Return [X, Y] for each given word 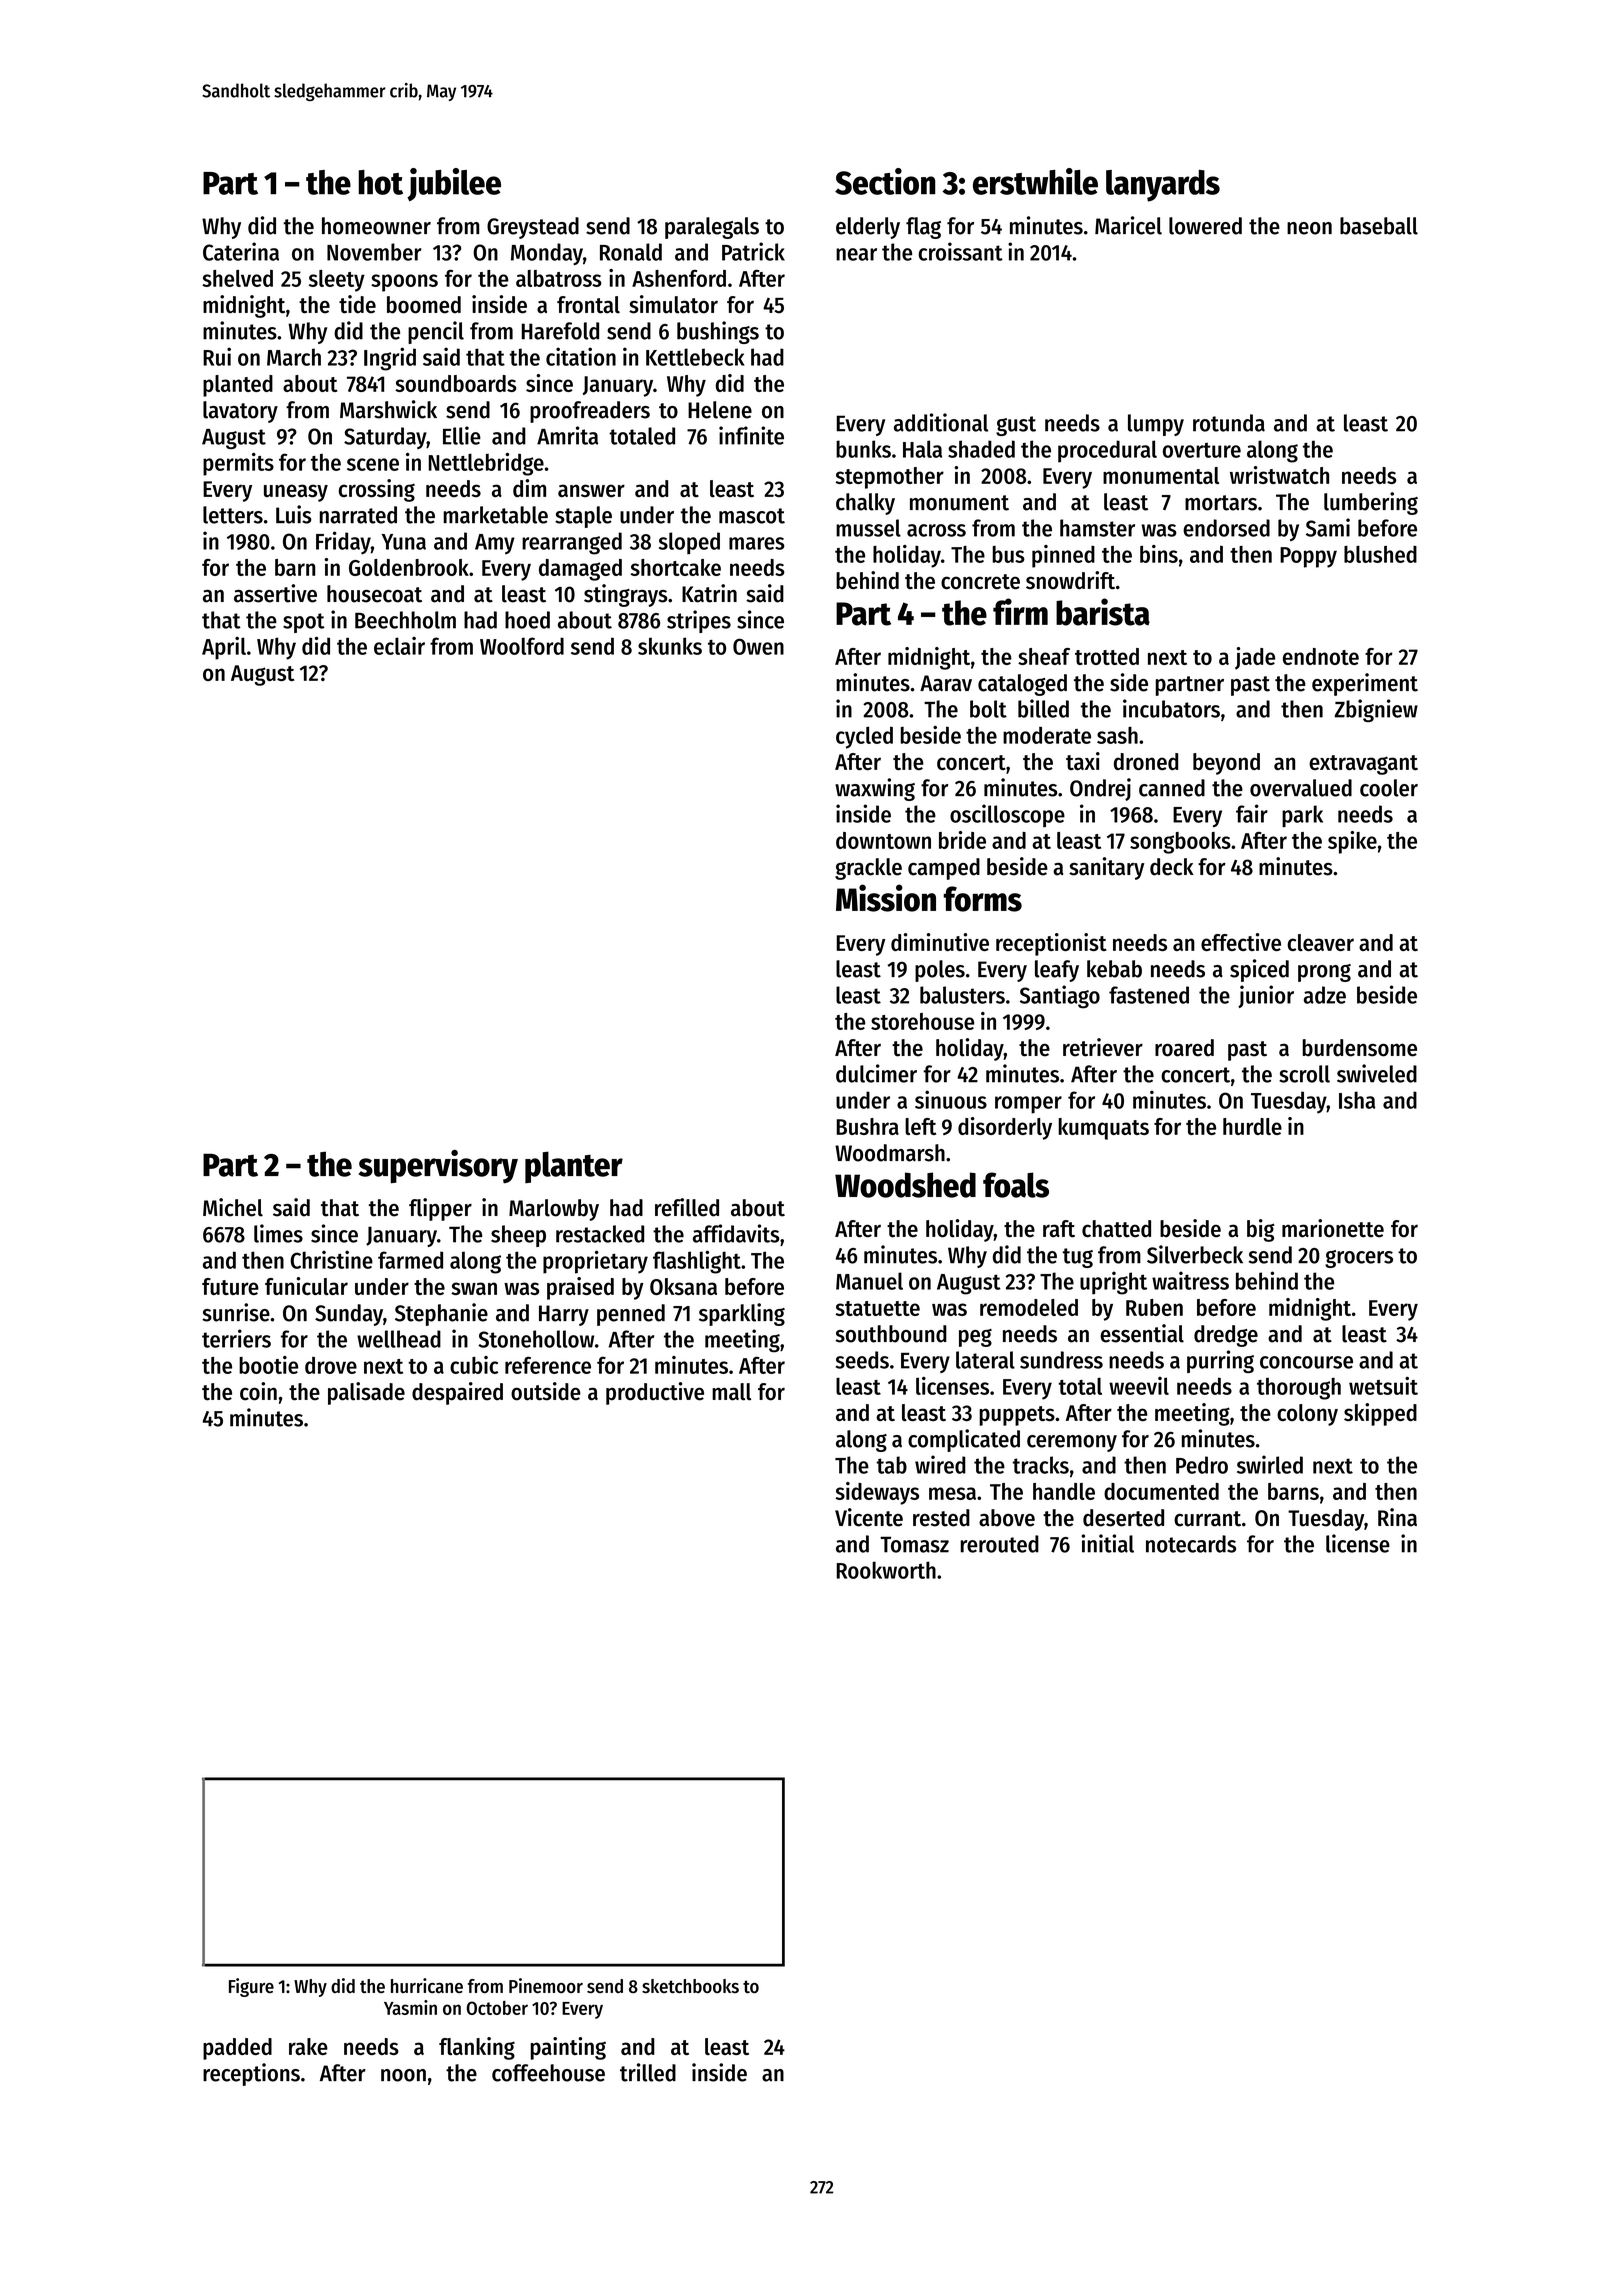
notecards [1191, 1544]
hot [380, 182]
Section [885, 181]
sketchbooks [690, 1986]
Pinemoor [546, 1985]
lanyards [1163, 186]
